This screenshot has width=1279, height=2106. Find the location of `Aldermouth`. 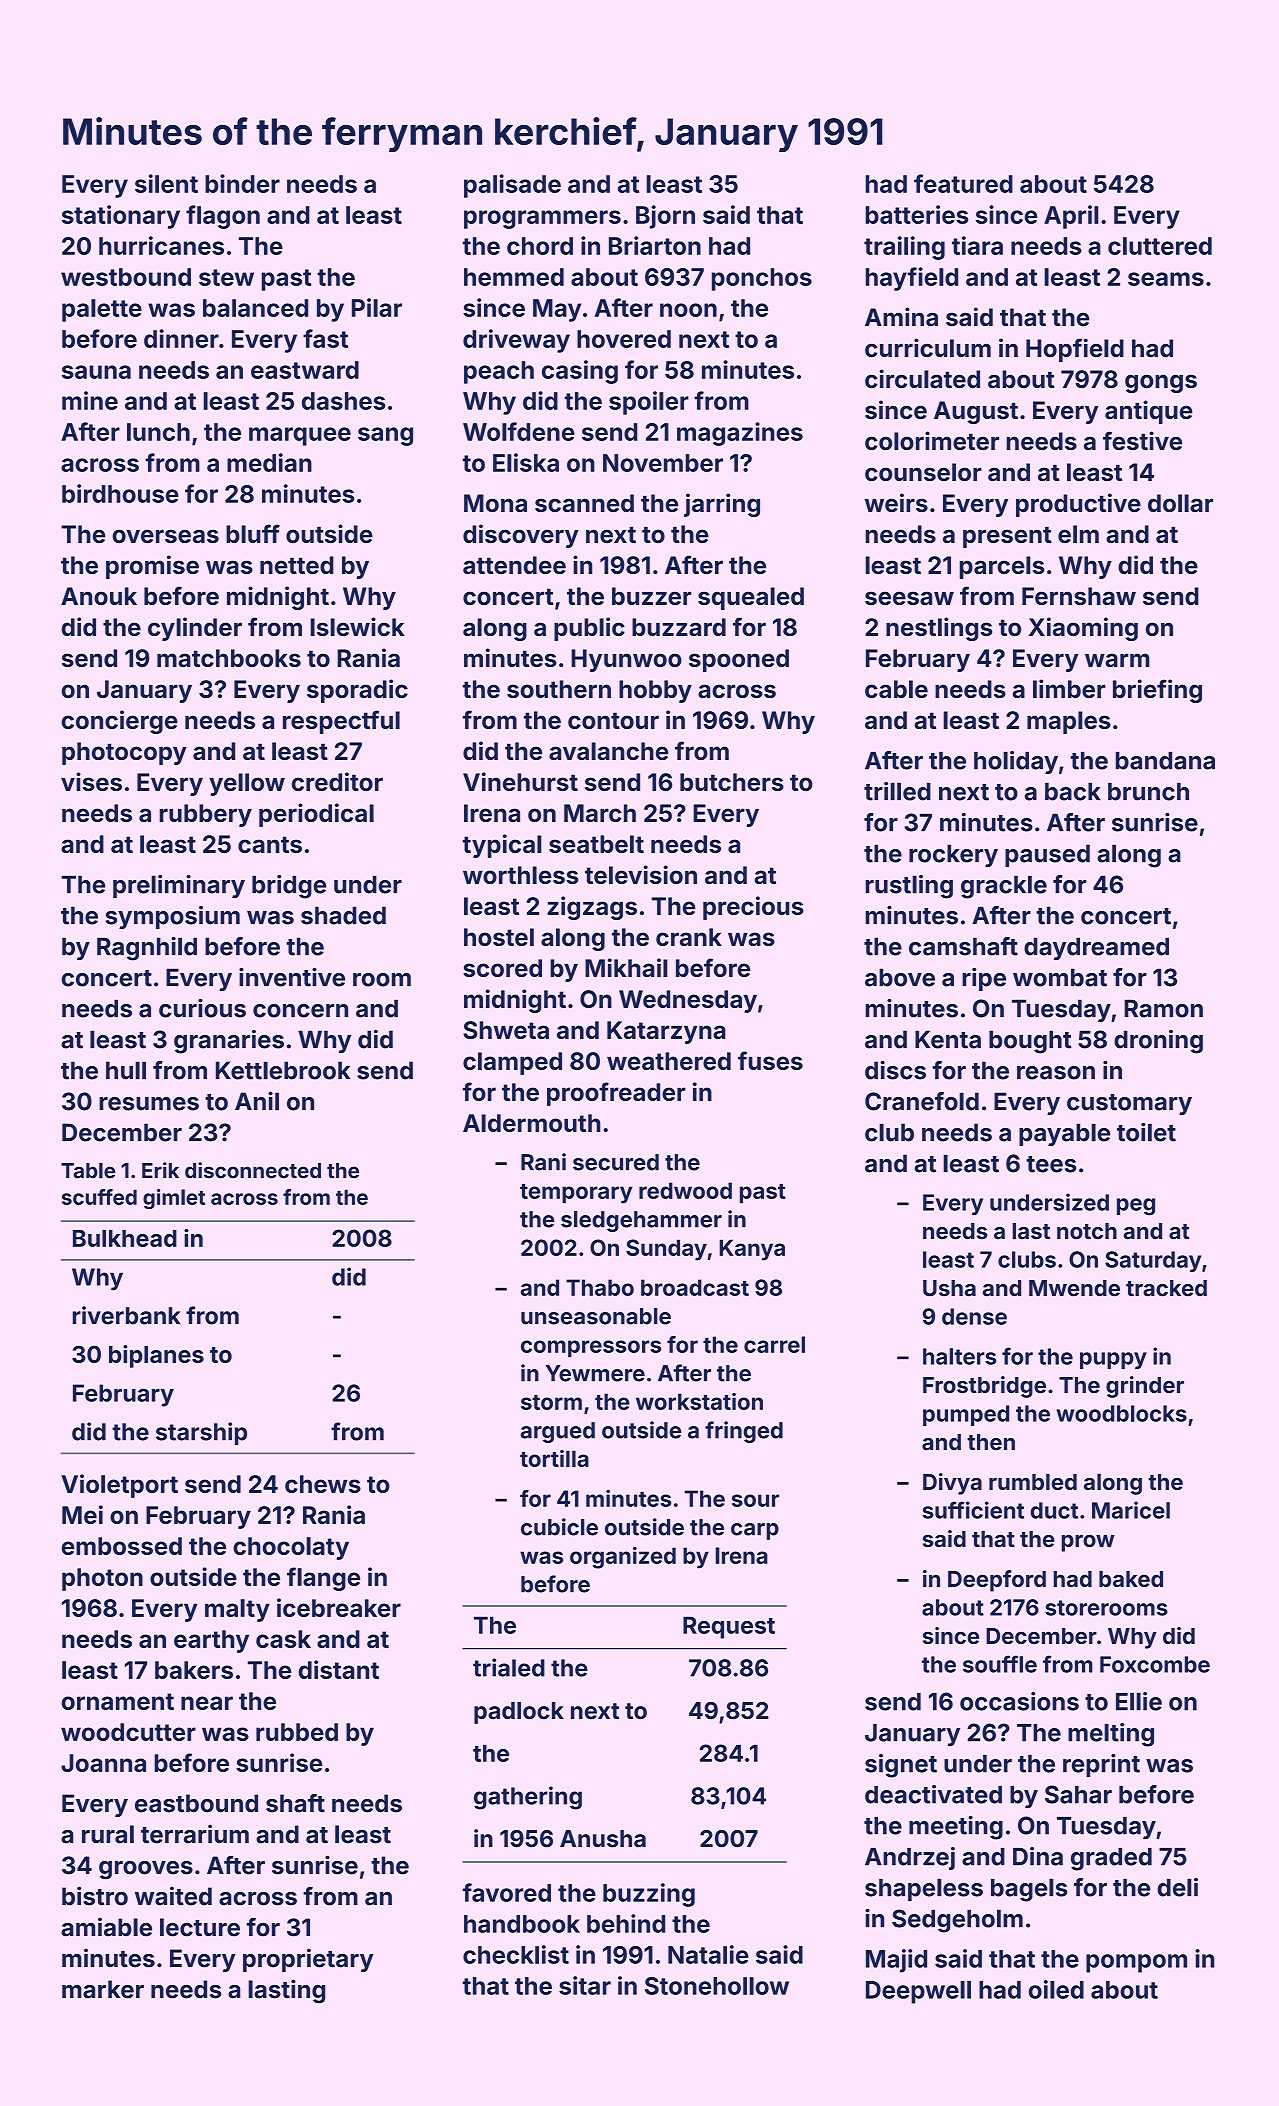

Aldermouth is located at coordinates (531, 1123).
